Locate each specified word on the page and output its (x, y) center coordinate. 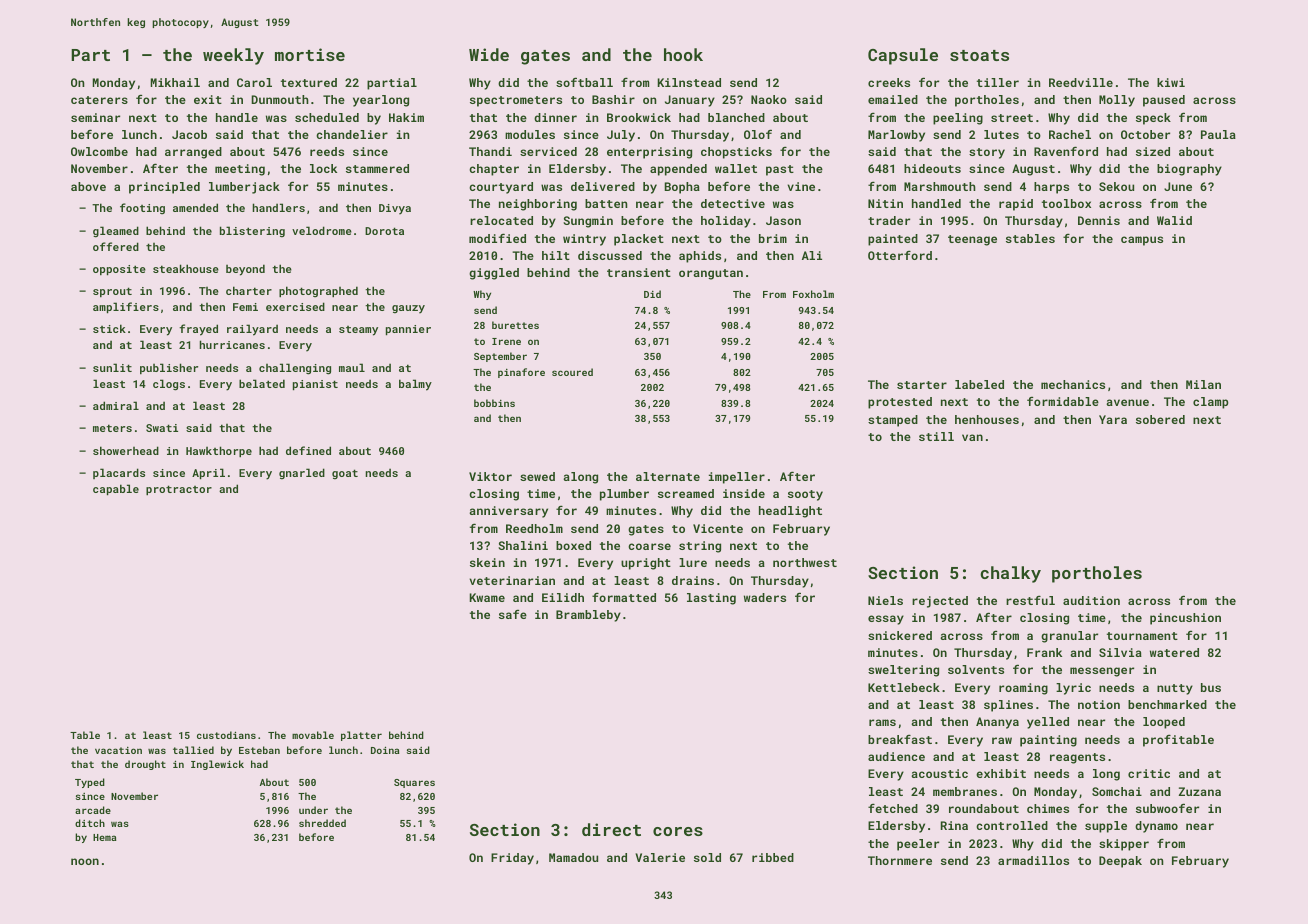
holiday (726, 222)
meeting (240, 170)
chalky (1010, 574)
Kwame (487, 597)
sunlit (112, 367)
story (987, 153)
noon (85, 861)
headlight (790, 512)
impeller (737, 478)
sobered (1160, 419)
